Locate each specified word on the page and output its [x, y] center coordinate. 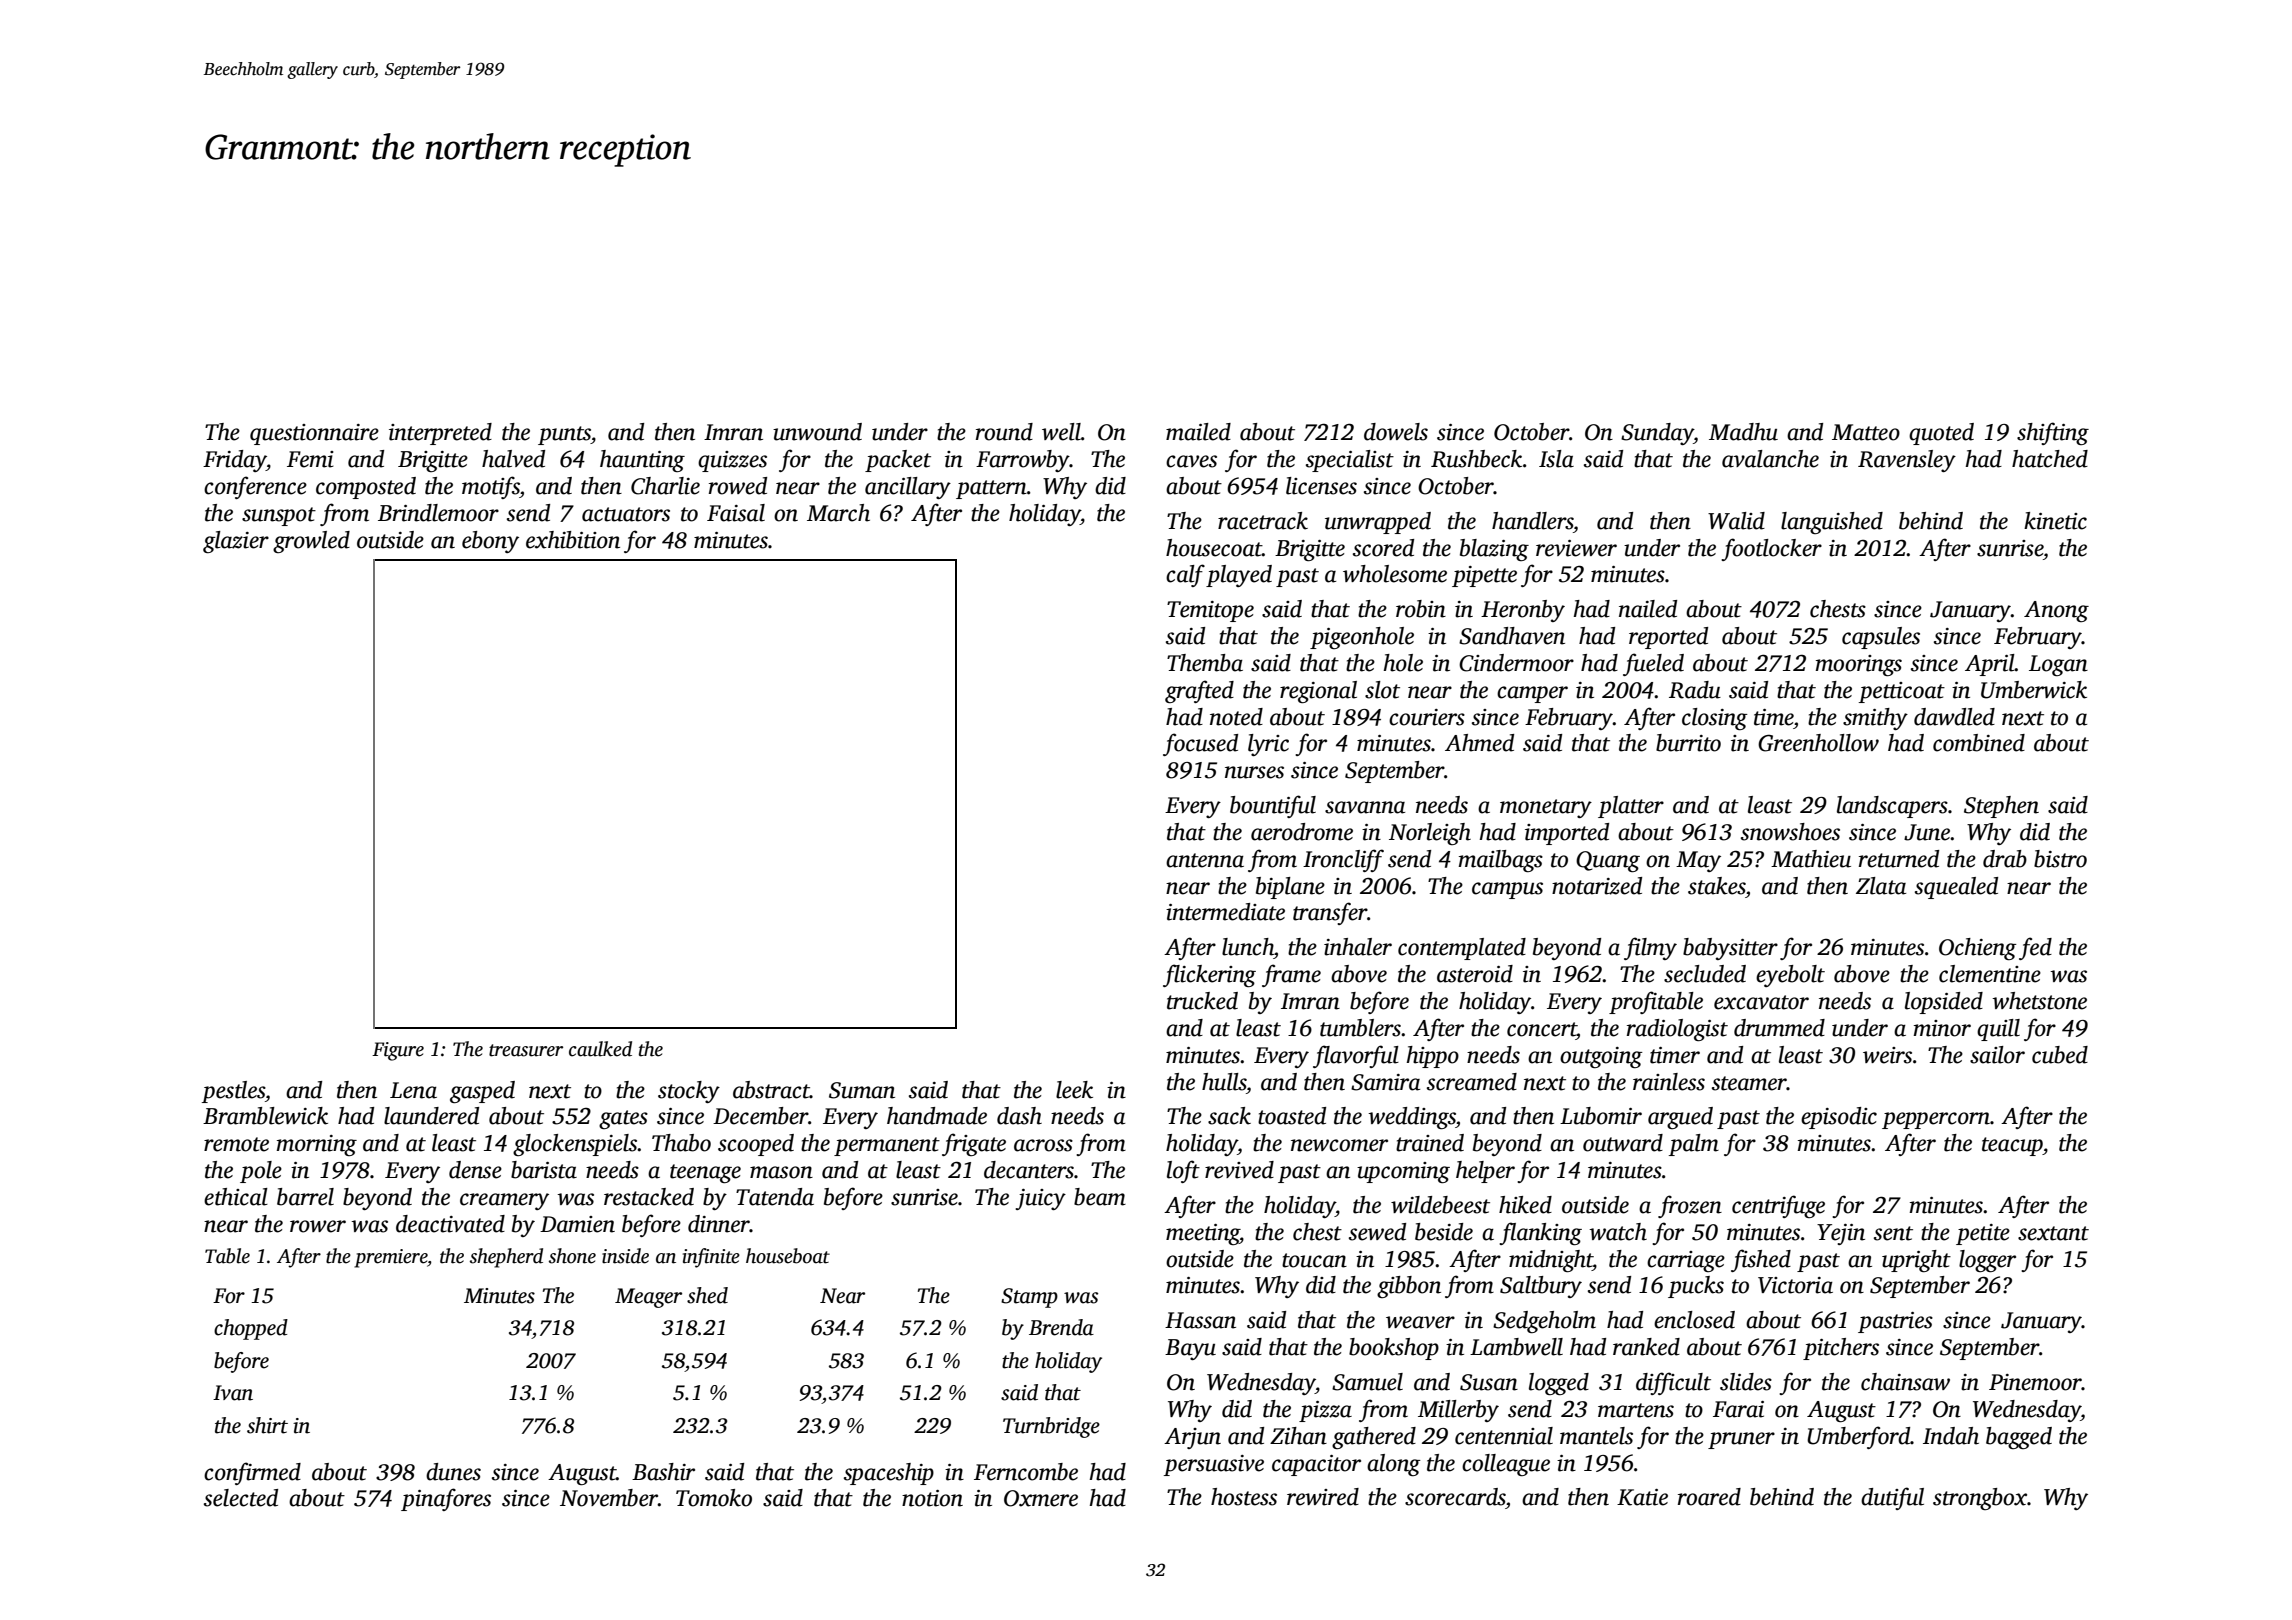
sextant [2053, 1233]
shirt [267, 1425]
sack [1229, 1116]
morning [317, 1145]
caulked [600, 1049]
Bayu [1190, 1349]
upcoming [1403, 1172]
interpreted [440, 434]
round [1004, 432]
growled [311, 542]
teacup [2012, 1146]
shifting [2053, 433]
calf [1185, 575]
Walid [1736, 521]
